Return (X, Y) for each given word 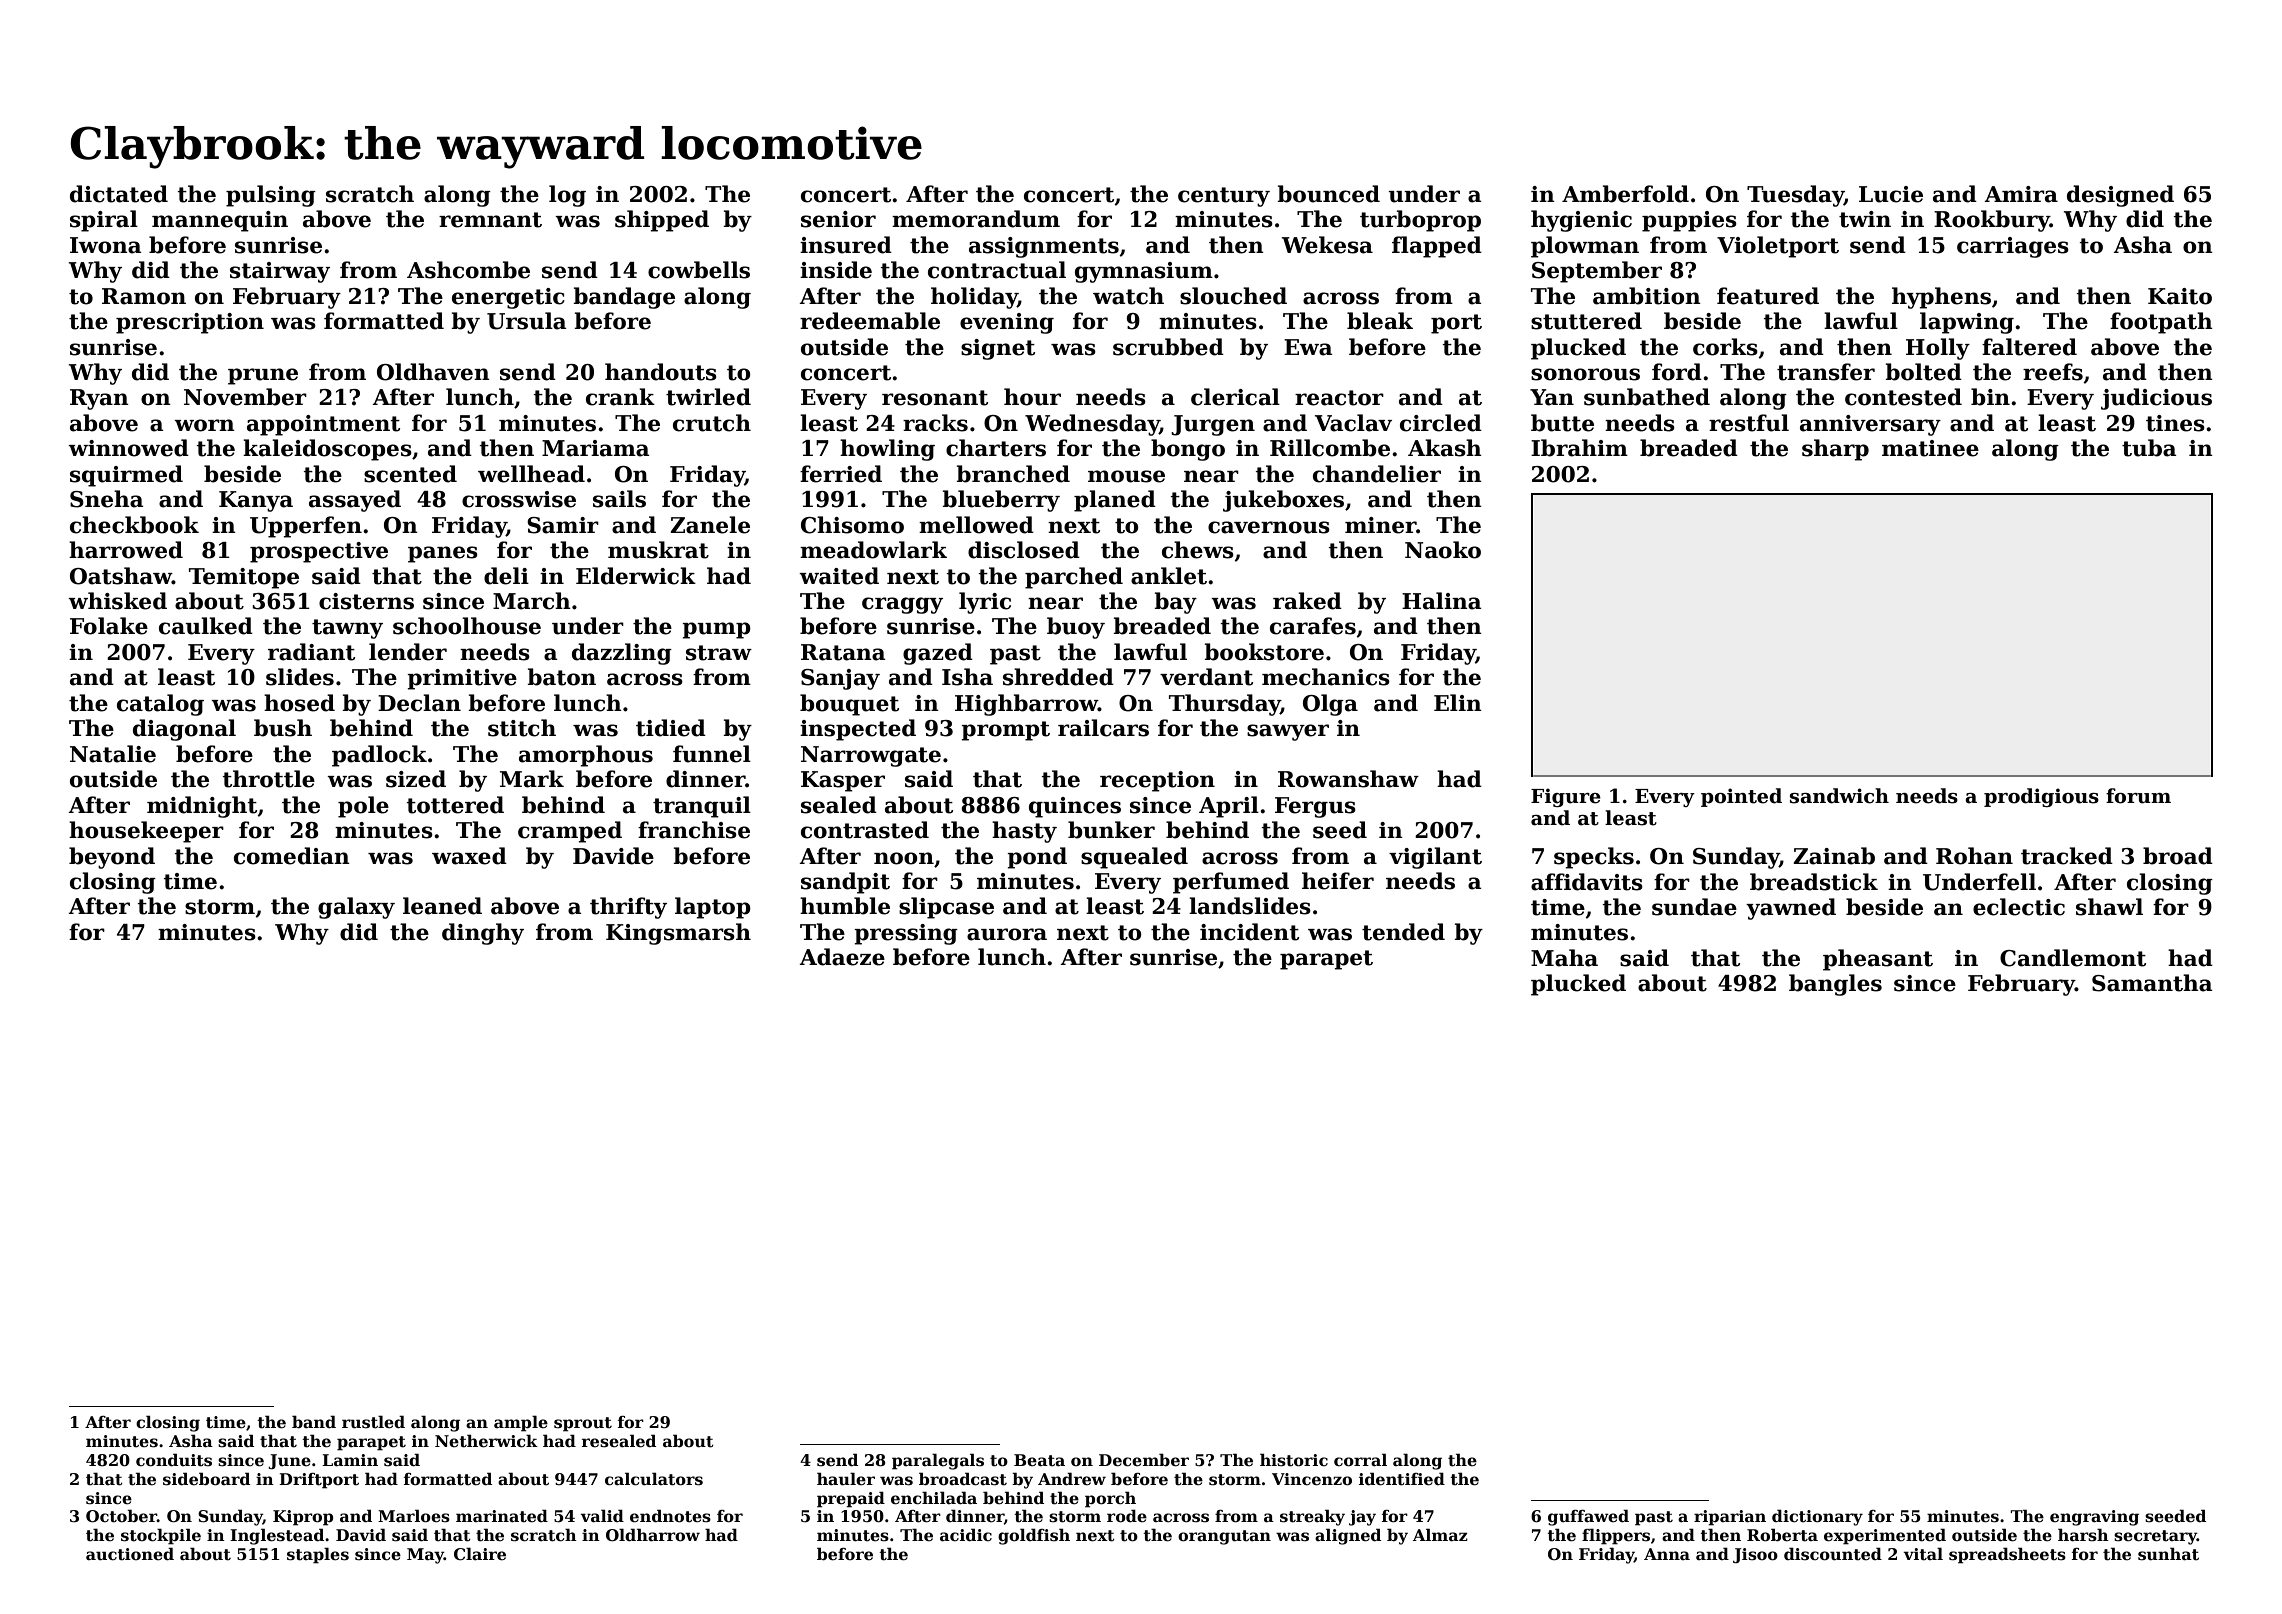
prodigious (2041, 797)
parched (1074, 578)
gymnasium (1144, 272)
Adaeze (842, 957)
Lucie (1891, 194)
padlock (379, 756)
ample (521, 1423)
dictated (119, 194)
